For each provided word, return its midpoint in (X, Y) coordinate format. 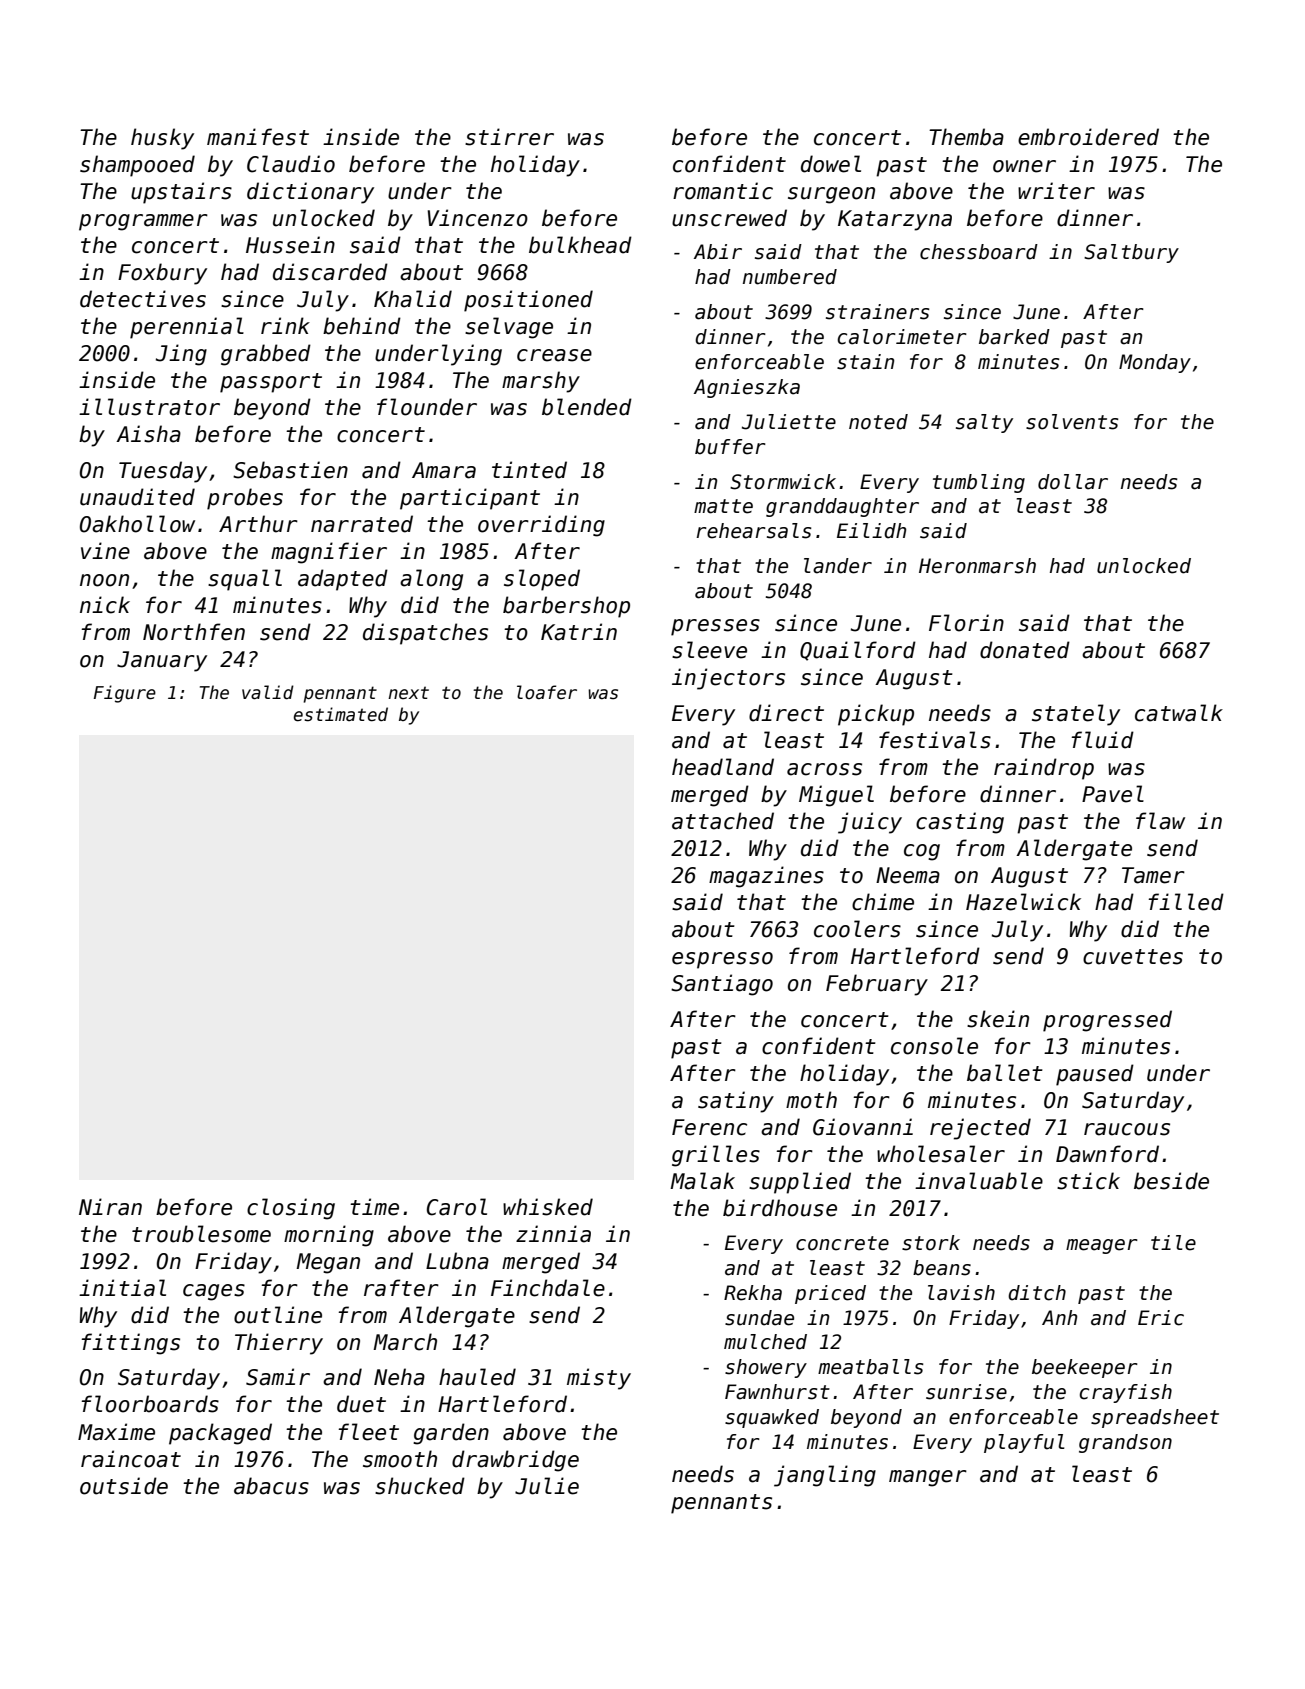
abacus (271, 1486)
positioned (528, 301)
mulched (765, 1342)
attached (723, 821)
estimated (341, 714)
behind (362, 326)
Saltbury (1131, 253)
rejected (980, 1129)
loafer (547, 692)
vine (105, 551)
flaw (1160, 821)
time (374, 1207)
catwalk (1179, 713)
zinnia (553, 1234)
